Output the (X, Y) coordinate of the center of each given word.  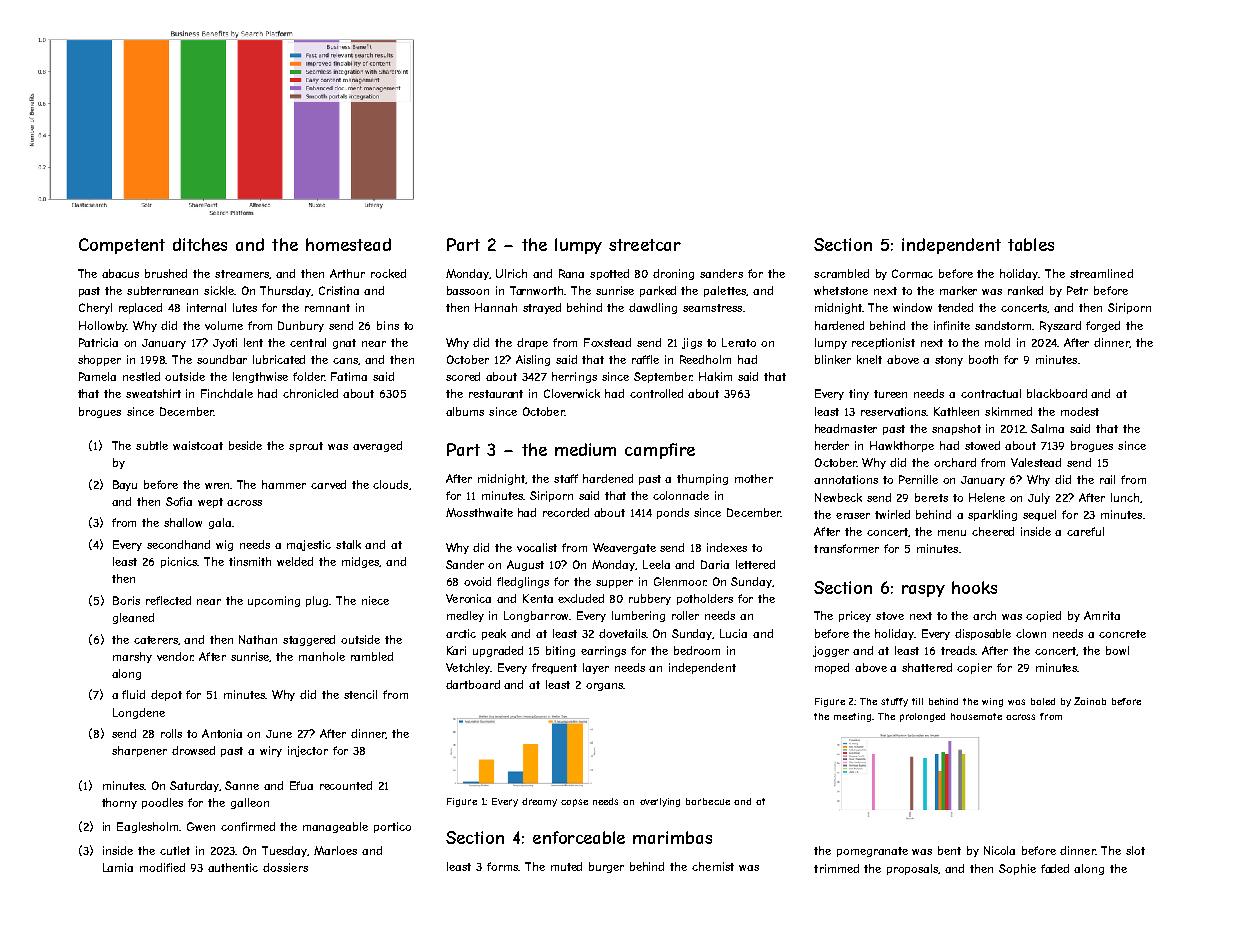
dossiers (285, 867)
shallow (183, 522)
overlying (660, 802)
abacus (120, 273)
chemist (713, 866)
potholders (705, 599)
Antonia (222, 733)
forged (1103, 326)
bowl (1117, 650)
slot (1135, 850)
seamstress (712, 308)
